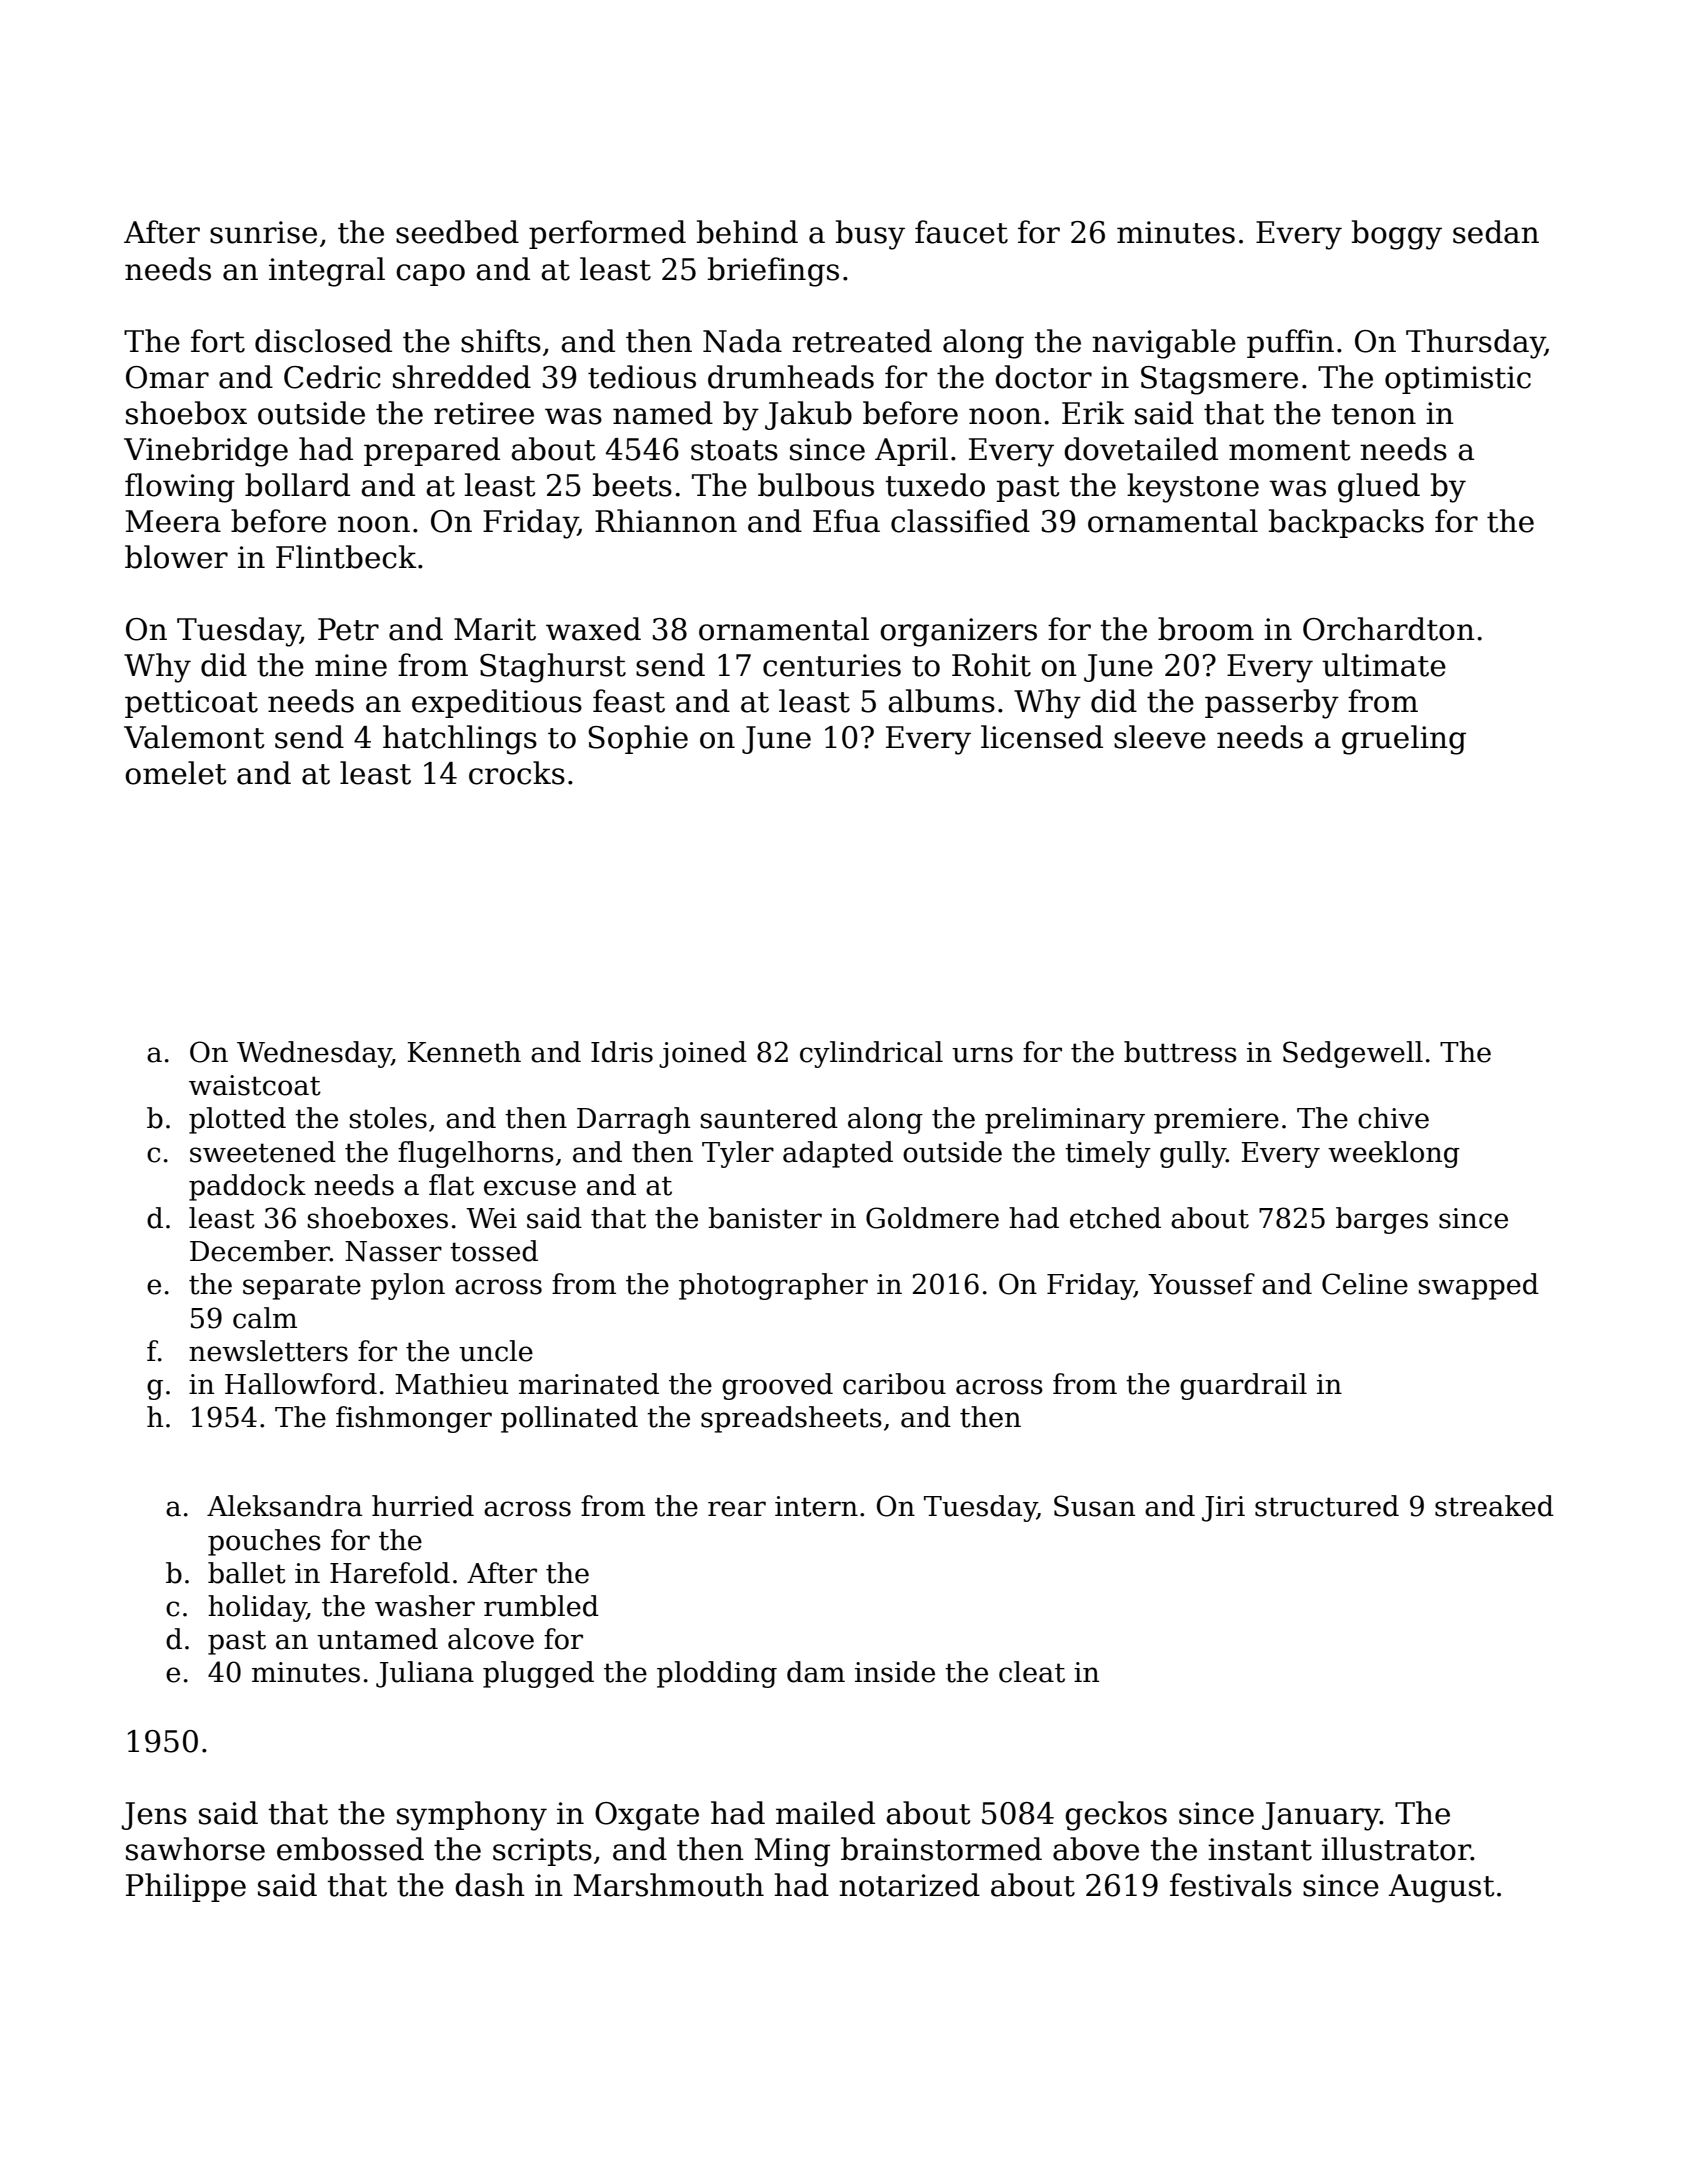 This page has height=2178, width=1683. Describe the element at coordinates (862, 341) in the page. I see `retreated` at that location.
